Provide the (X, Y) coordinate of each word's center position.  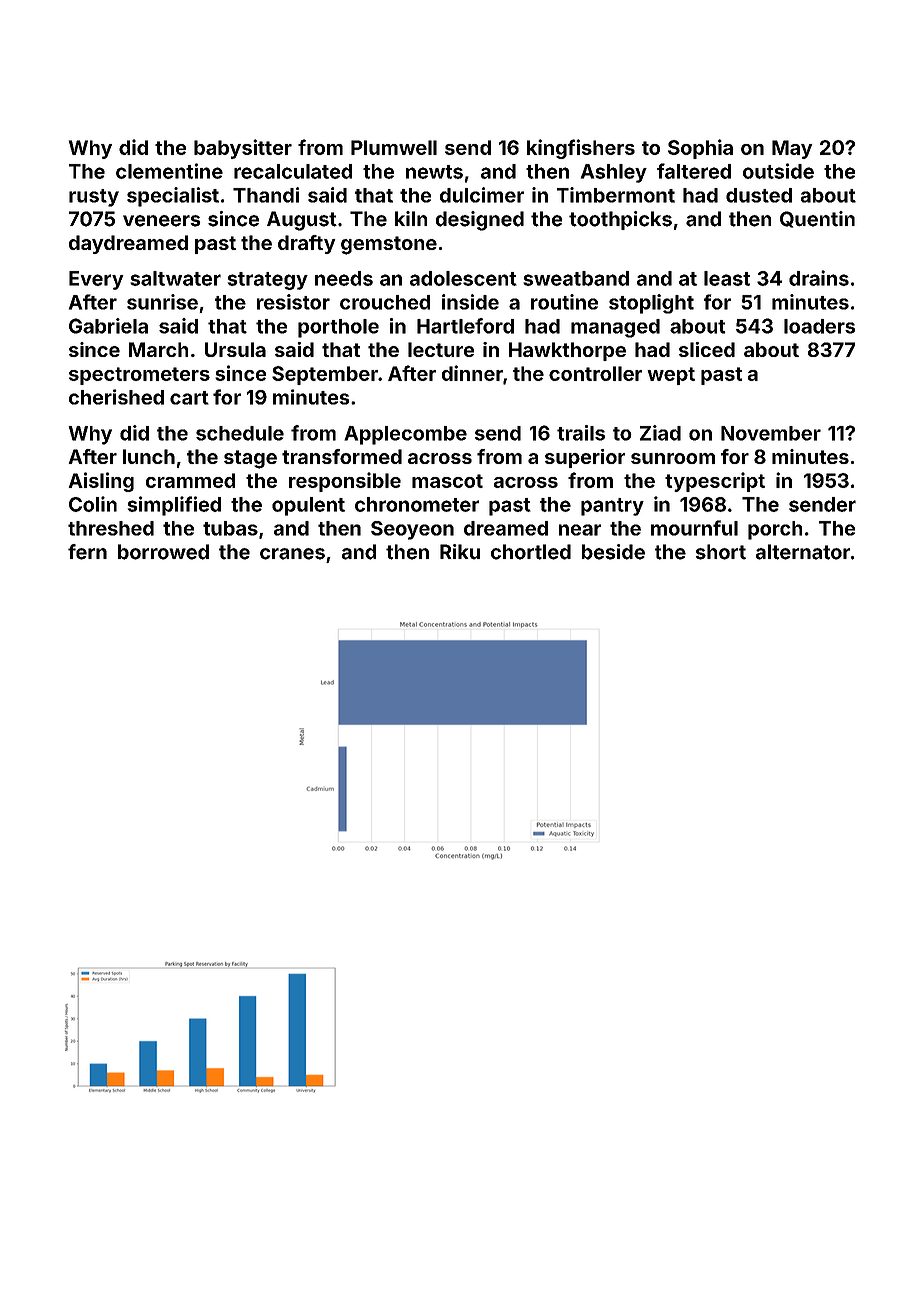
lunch (149, 456)
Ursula (235, 349)
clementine (169, 171)
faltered (694, 171)
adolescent (463, 278)
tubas (230, 528)
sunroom (673, 458)
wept (671, 376)
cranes (292, 554)
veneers (162, 221)
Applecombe (405, 435)
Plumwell (394, 147)
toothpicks (620, 220)
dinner (472, 373)
